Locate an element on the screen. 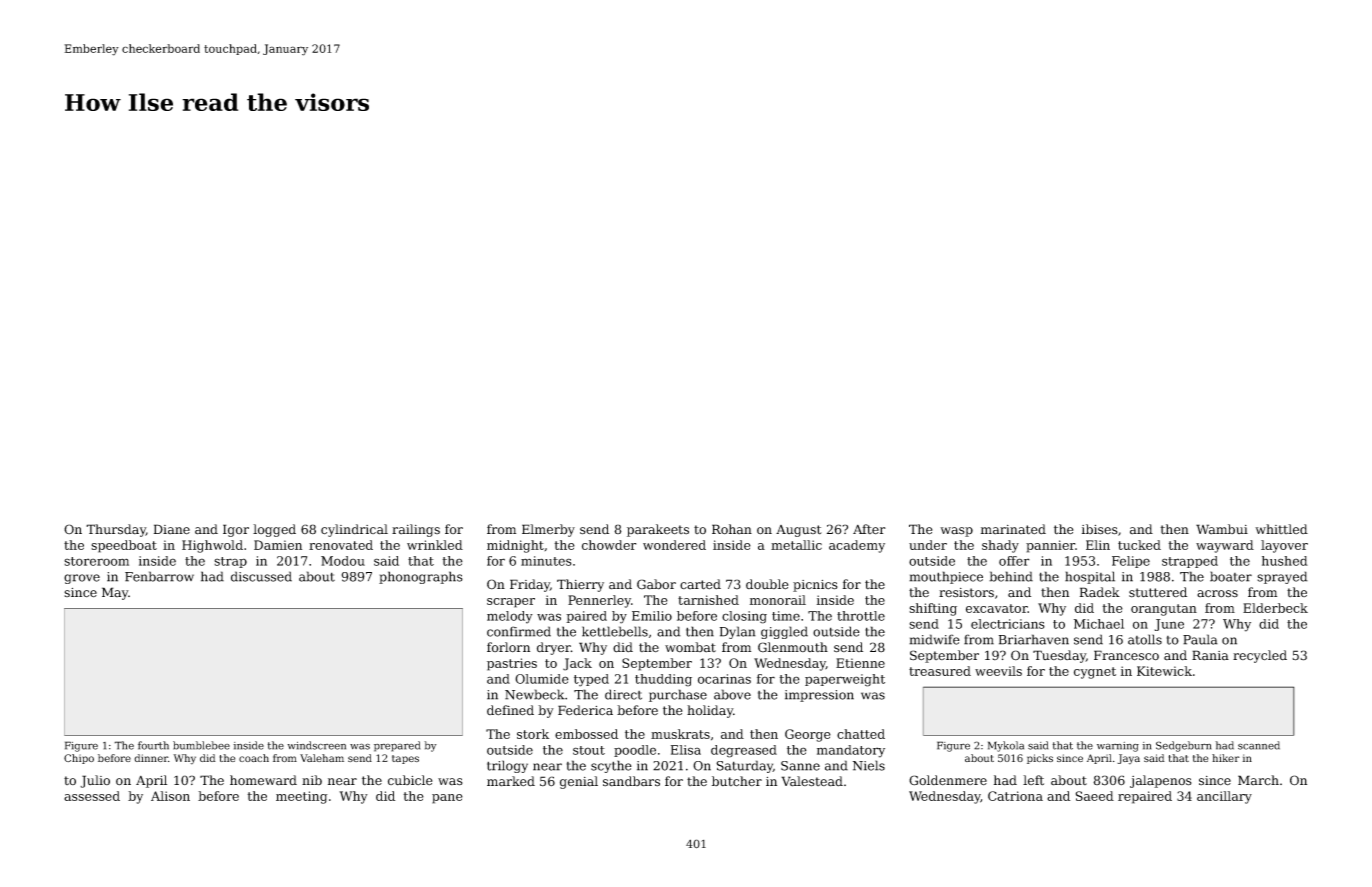 The image size is (1372, 887). Felipe is located at coordinates (1131, 562).
